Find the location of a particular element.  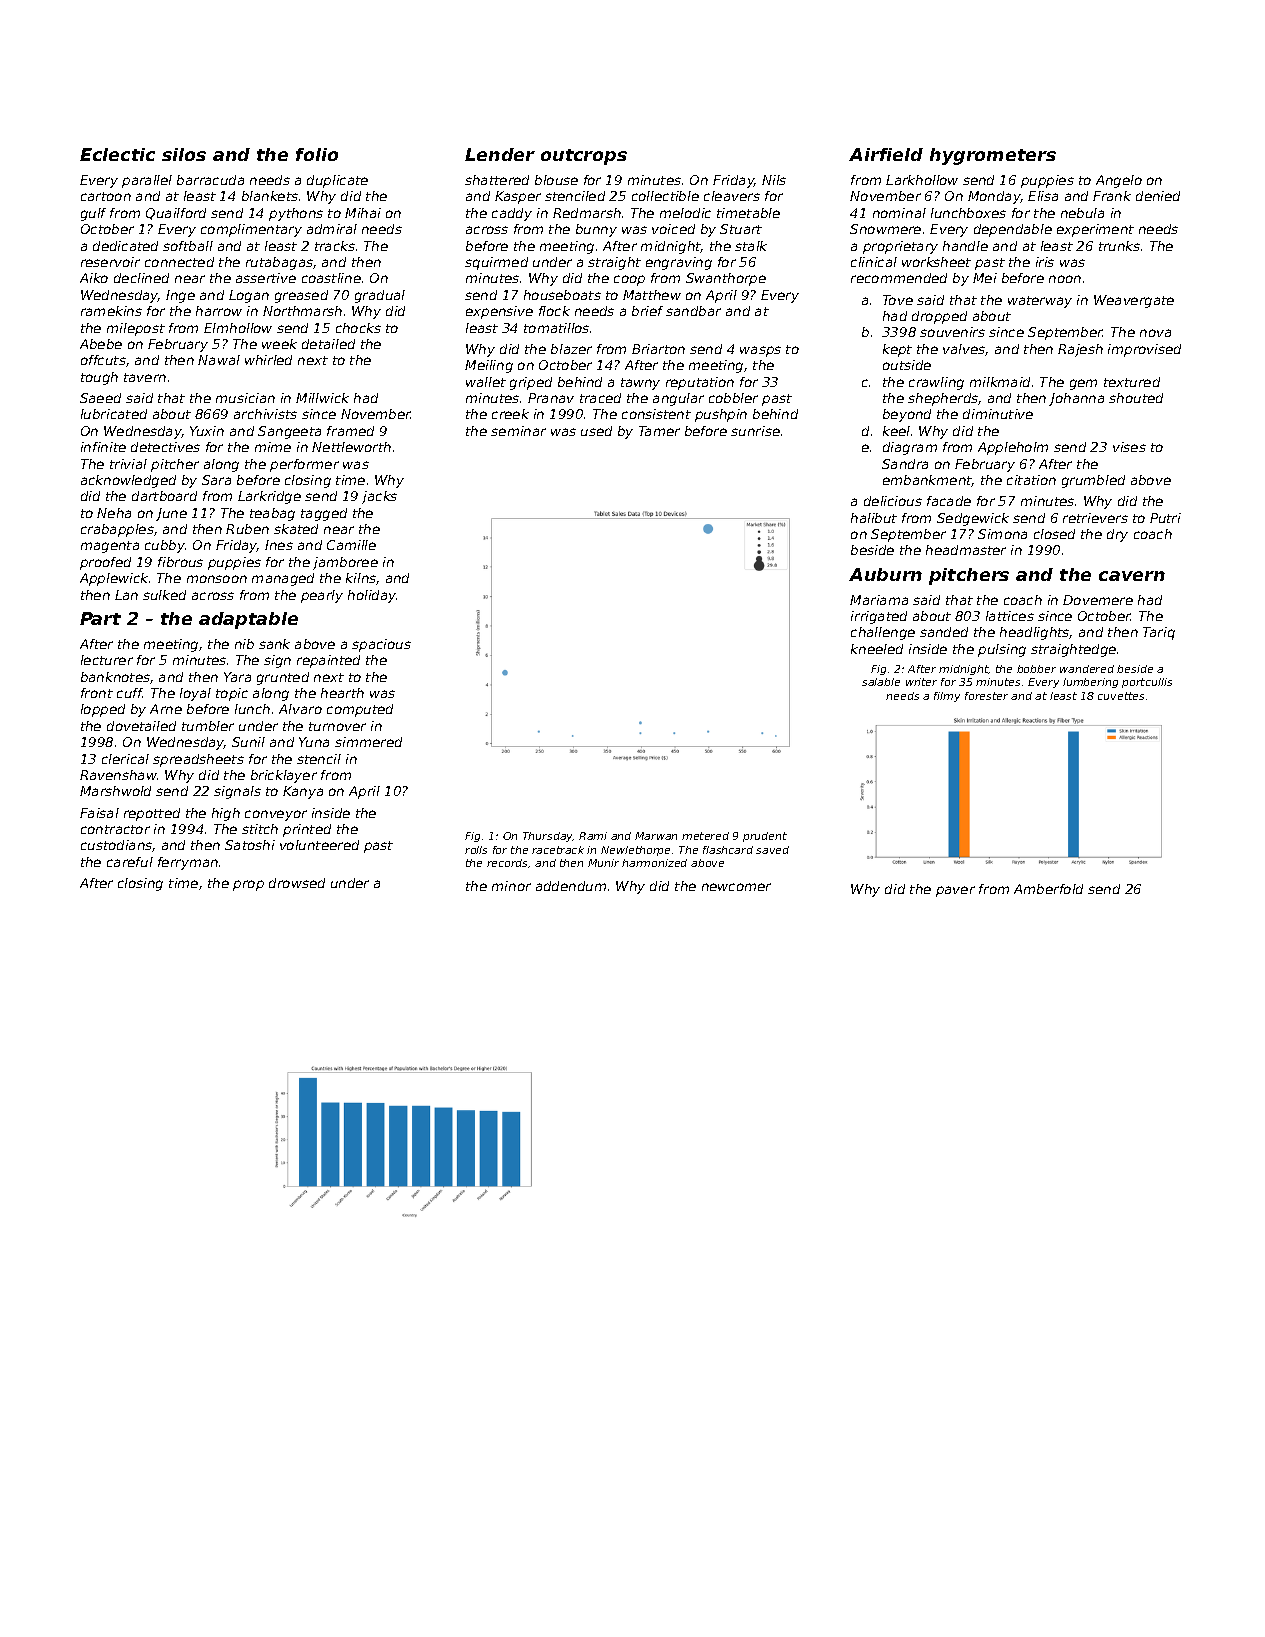

spacious is located at coordinates (381, 645).
